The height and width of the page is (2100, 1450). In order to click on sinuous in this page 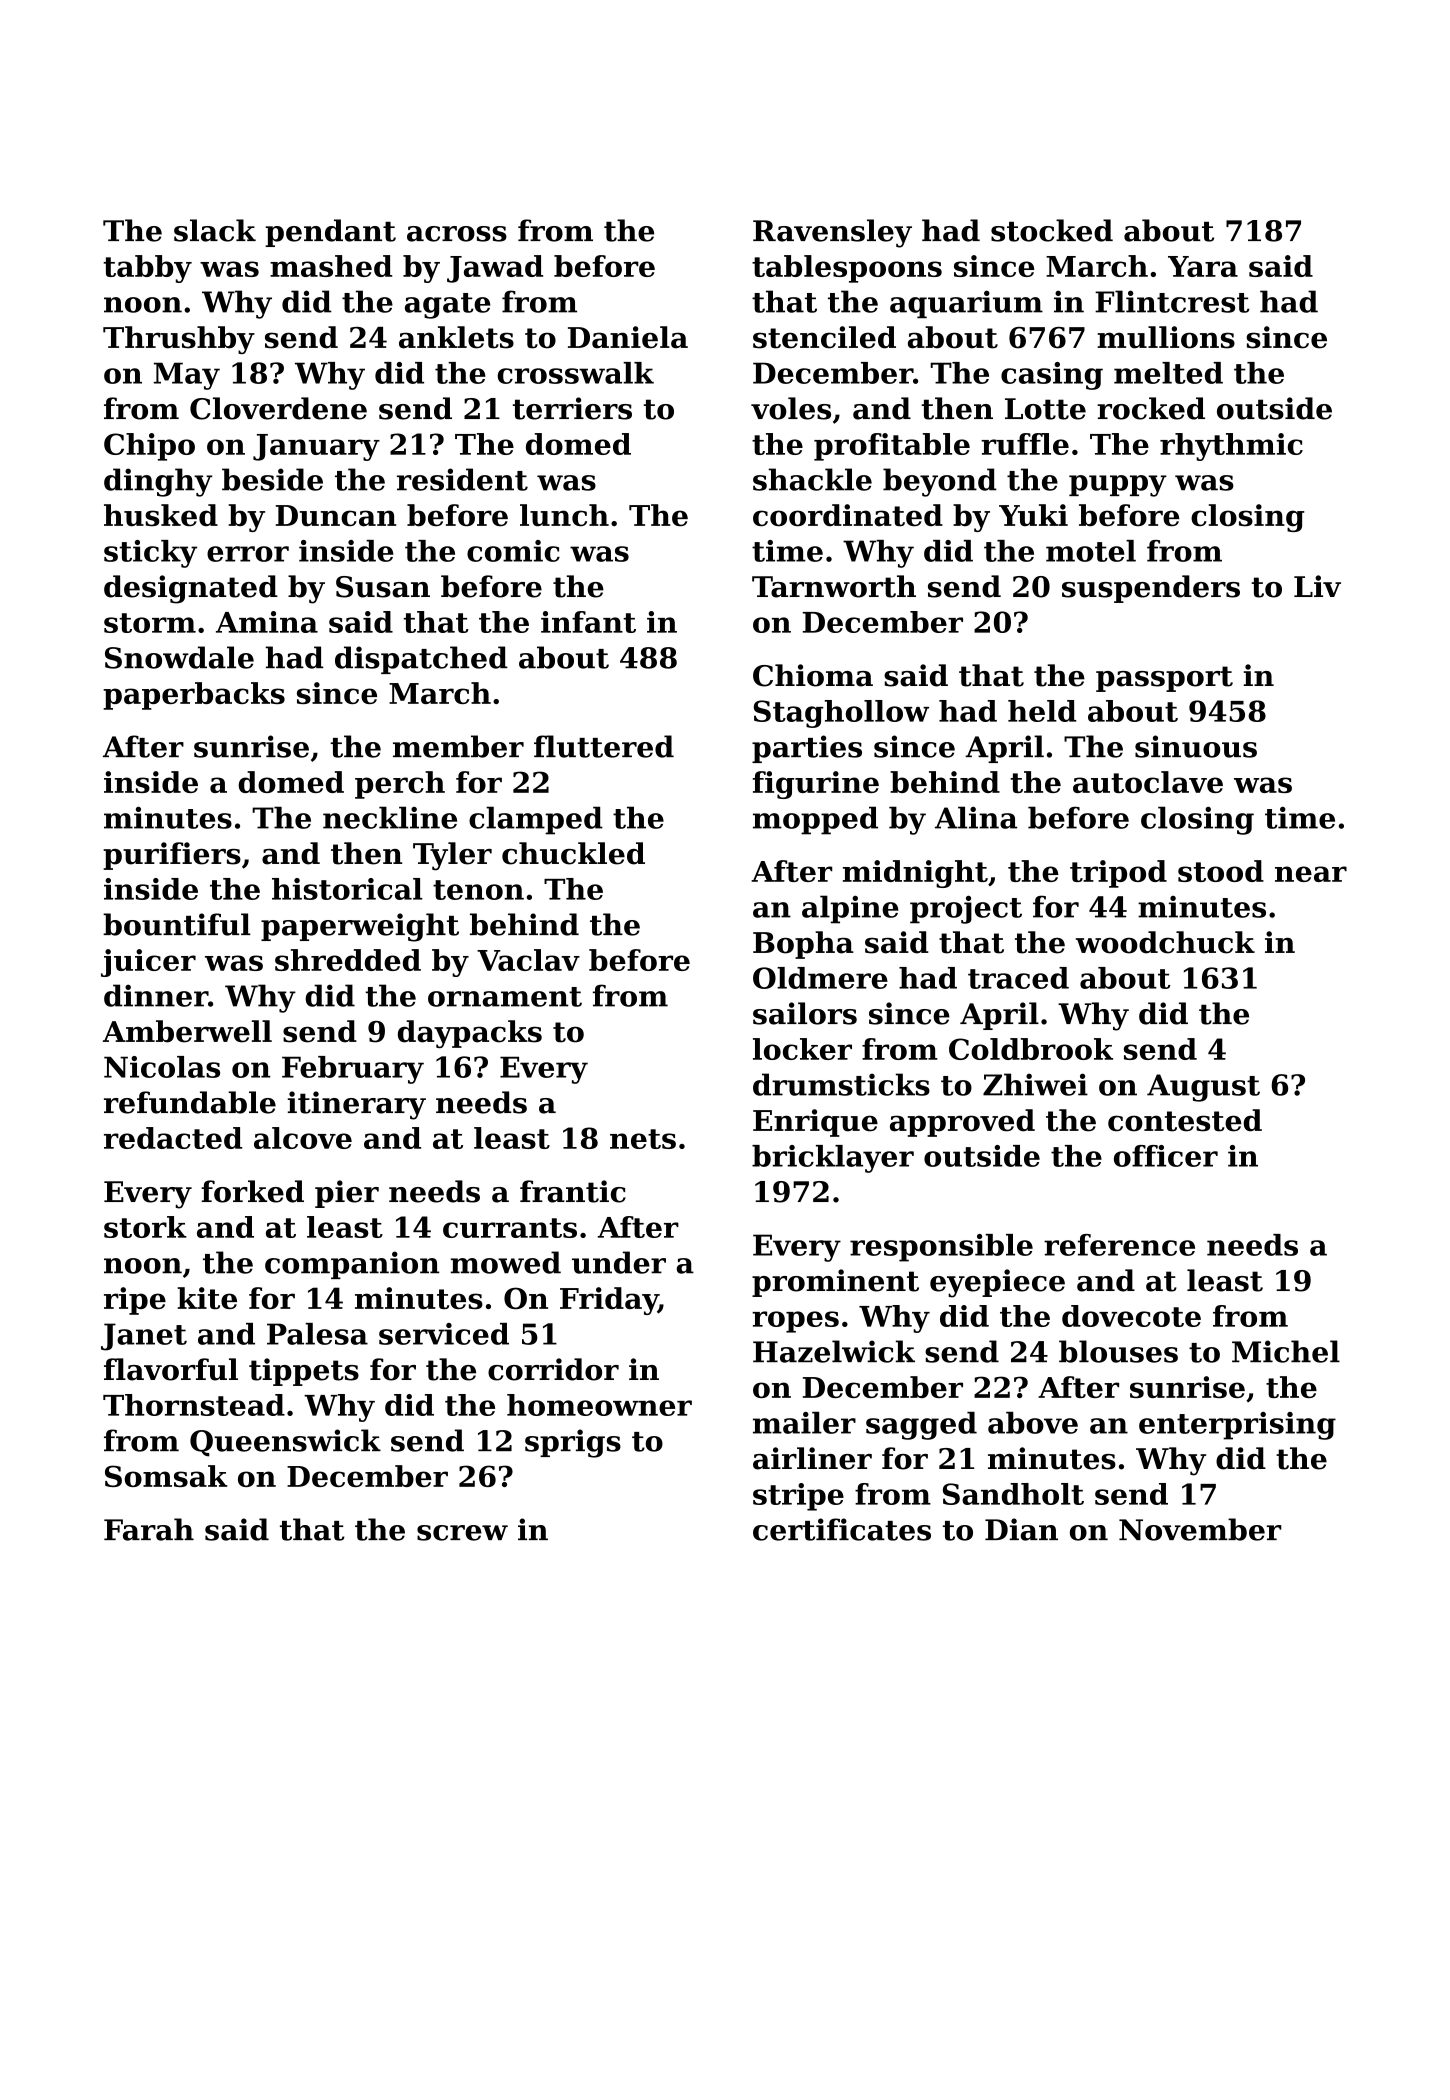, I will do `click(1196, 746)`.
